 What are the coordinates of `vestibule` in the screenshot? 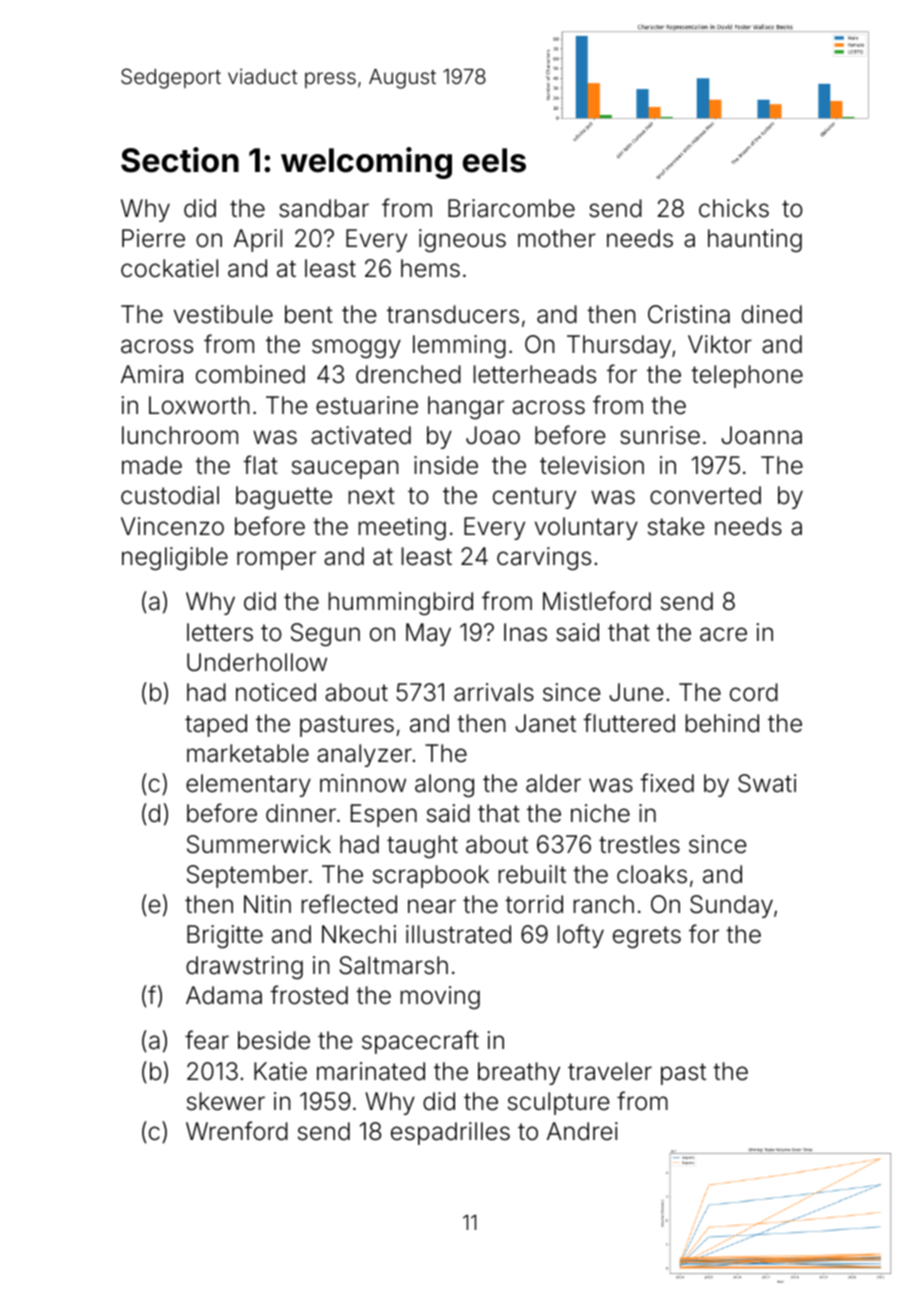 It's located at (223, 314).
